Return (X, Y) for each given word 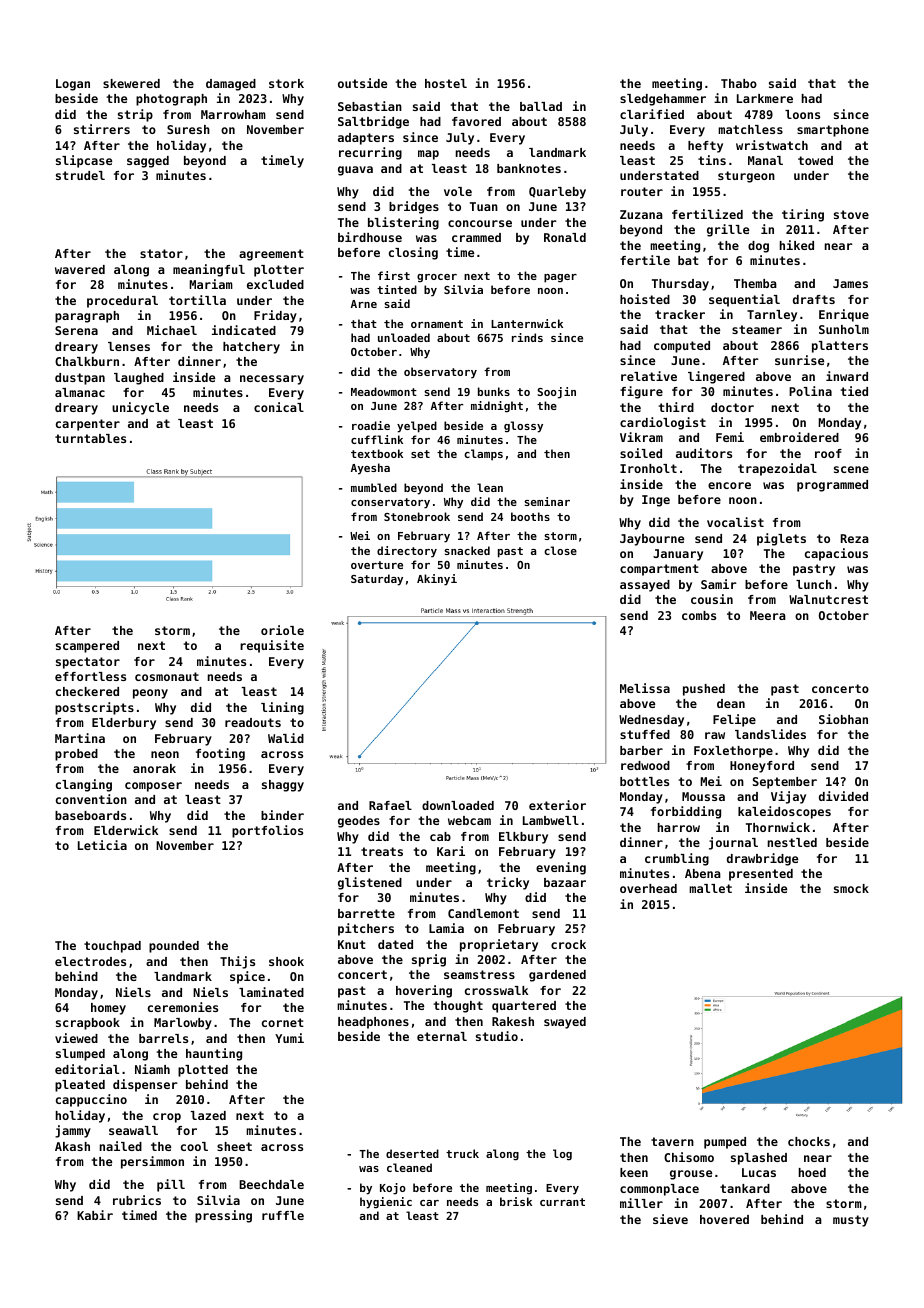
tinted (397, 289)
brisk (516, 1201)
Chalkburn (87, 361)
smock (851, 888)
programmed (832, 486)
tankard (745, 1188)
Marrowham (233, 114)
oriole (282, 630)
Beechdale (271, 1184)
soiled (641, 453)
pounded (174, 947)
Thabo (739, 83)
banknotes (529, 168)
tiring (803, 215)
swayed (565, 1023)
